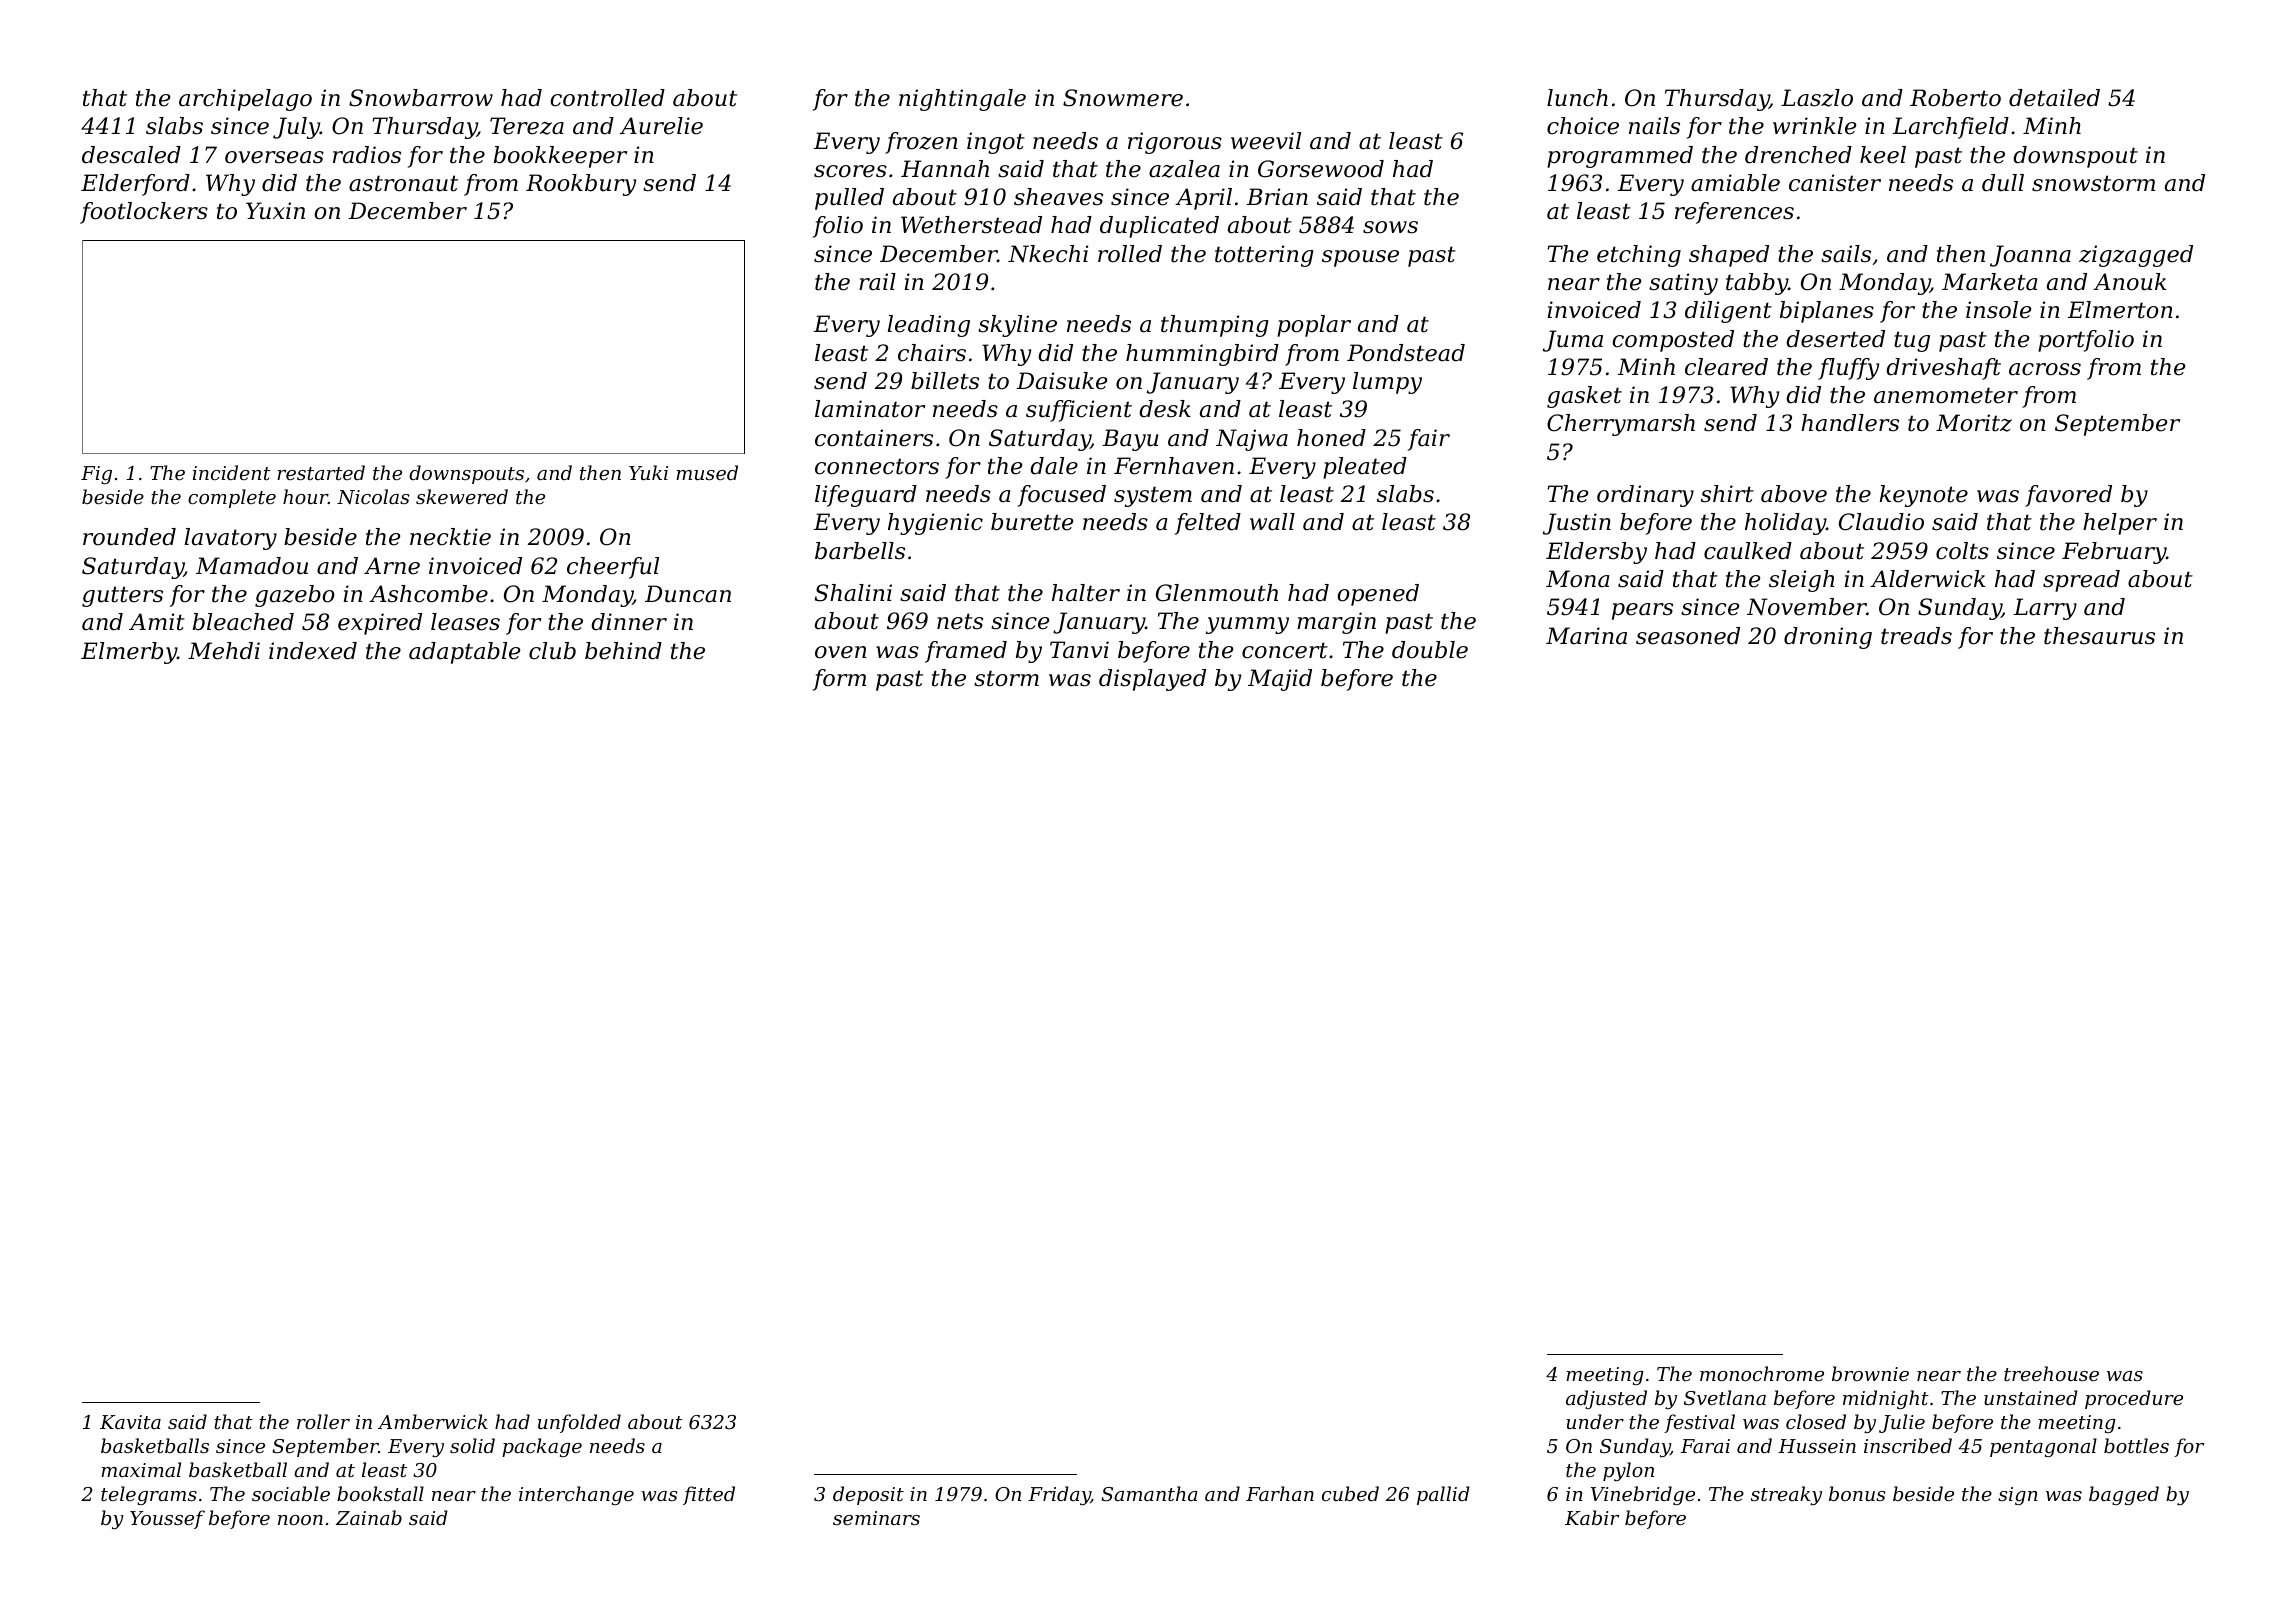  Describe the element at coordinates (1962, 551) in the screenshot. I see `colts` at that location.
